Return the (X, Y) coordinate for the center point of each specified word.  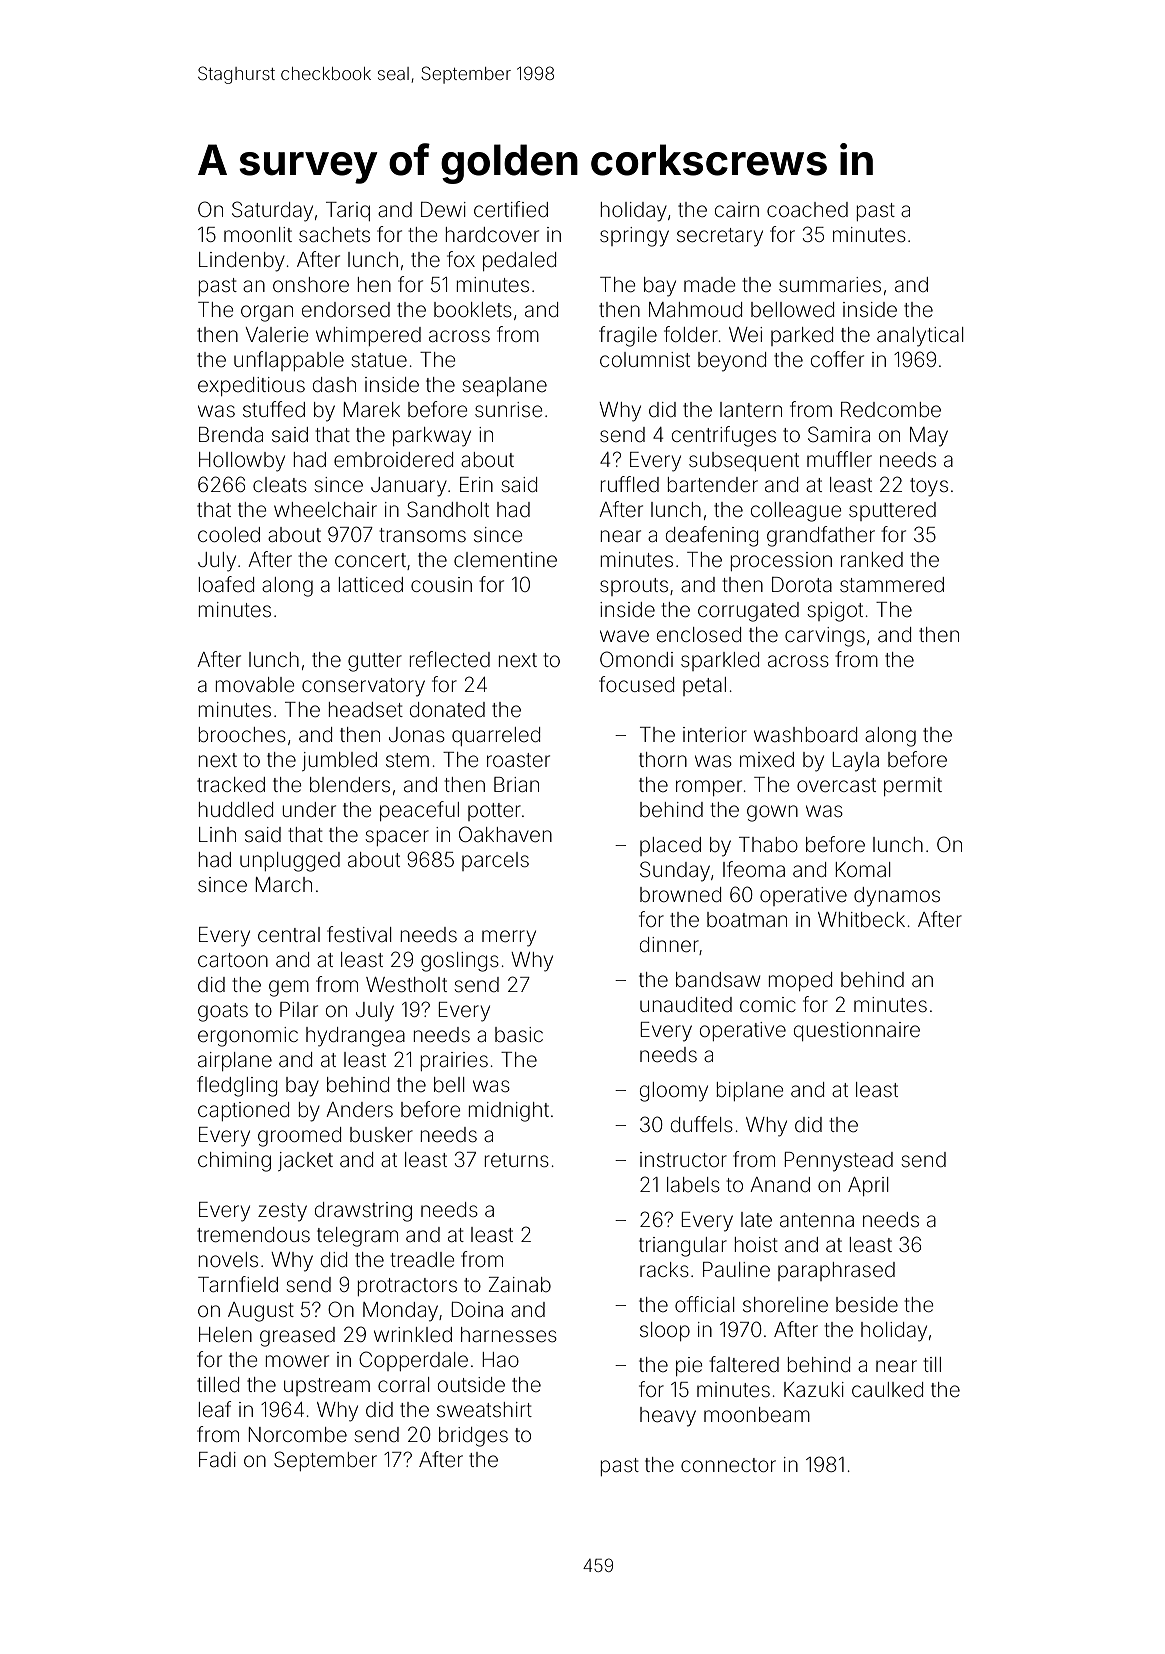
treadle (422, 1260)
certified (511, 209)
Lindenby (242, 262)
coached (807, 209)
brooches (242, 734)
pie (689, 1366)
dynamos (897, 897)
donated (447, 709)
